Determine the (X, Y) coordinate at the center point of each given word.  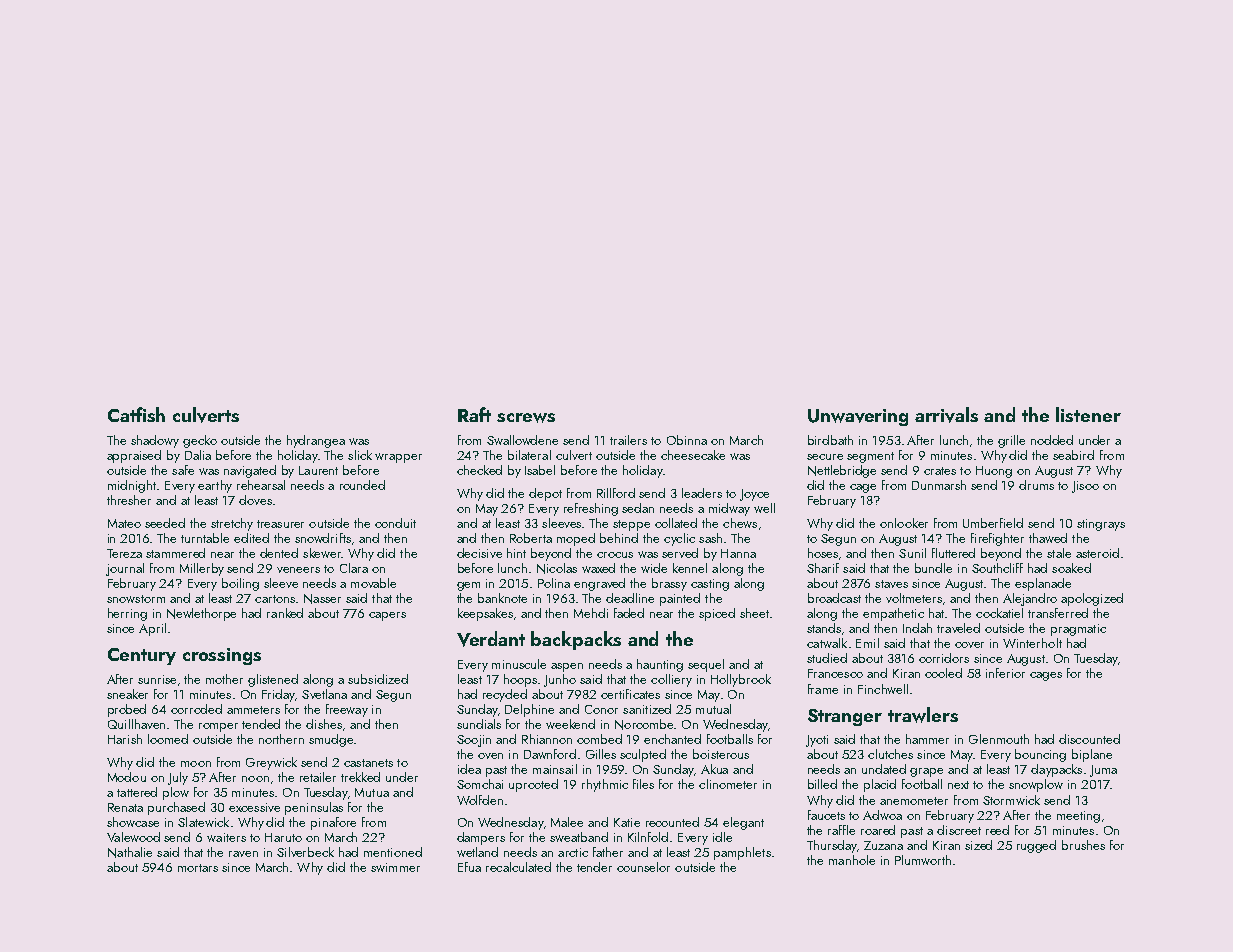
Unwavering (858, 417)
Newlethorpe (201, 614)
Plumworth (923, 860)
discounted (1089, 739)
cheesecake (693, 455)
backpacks (576, 640)
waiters (226, 837)
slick (360, 455)
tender (594, 867)
